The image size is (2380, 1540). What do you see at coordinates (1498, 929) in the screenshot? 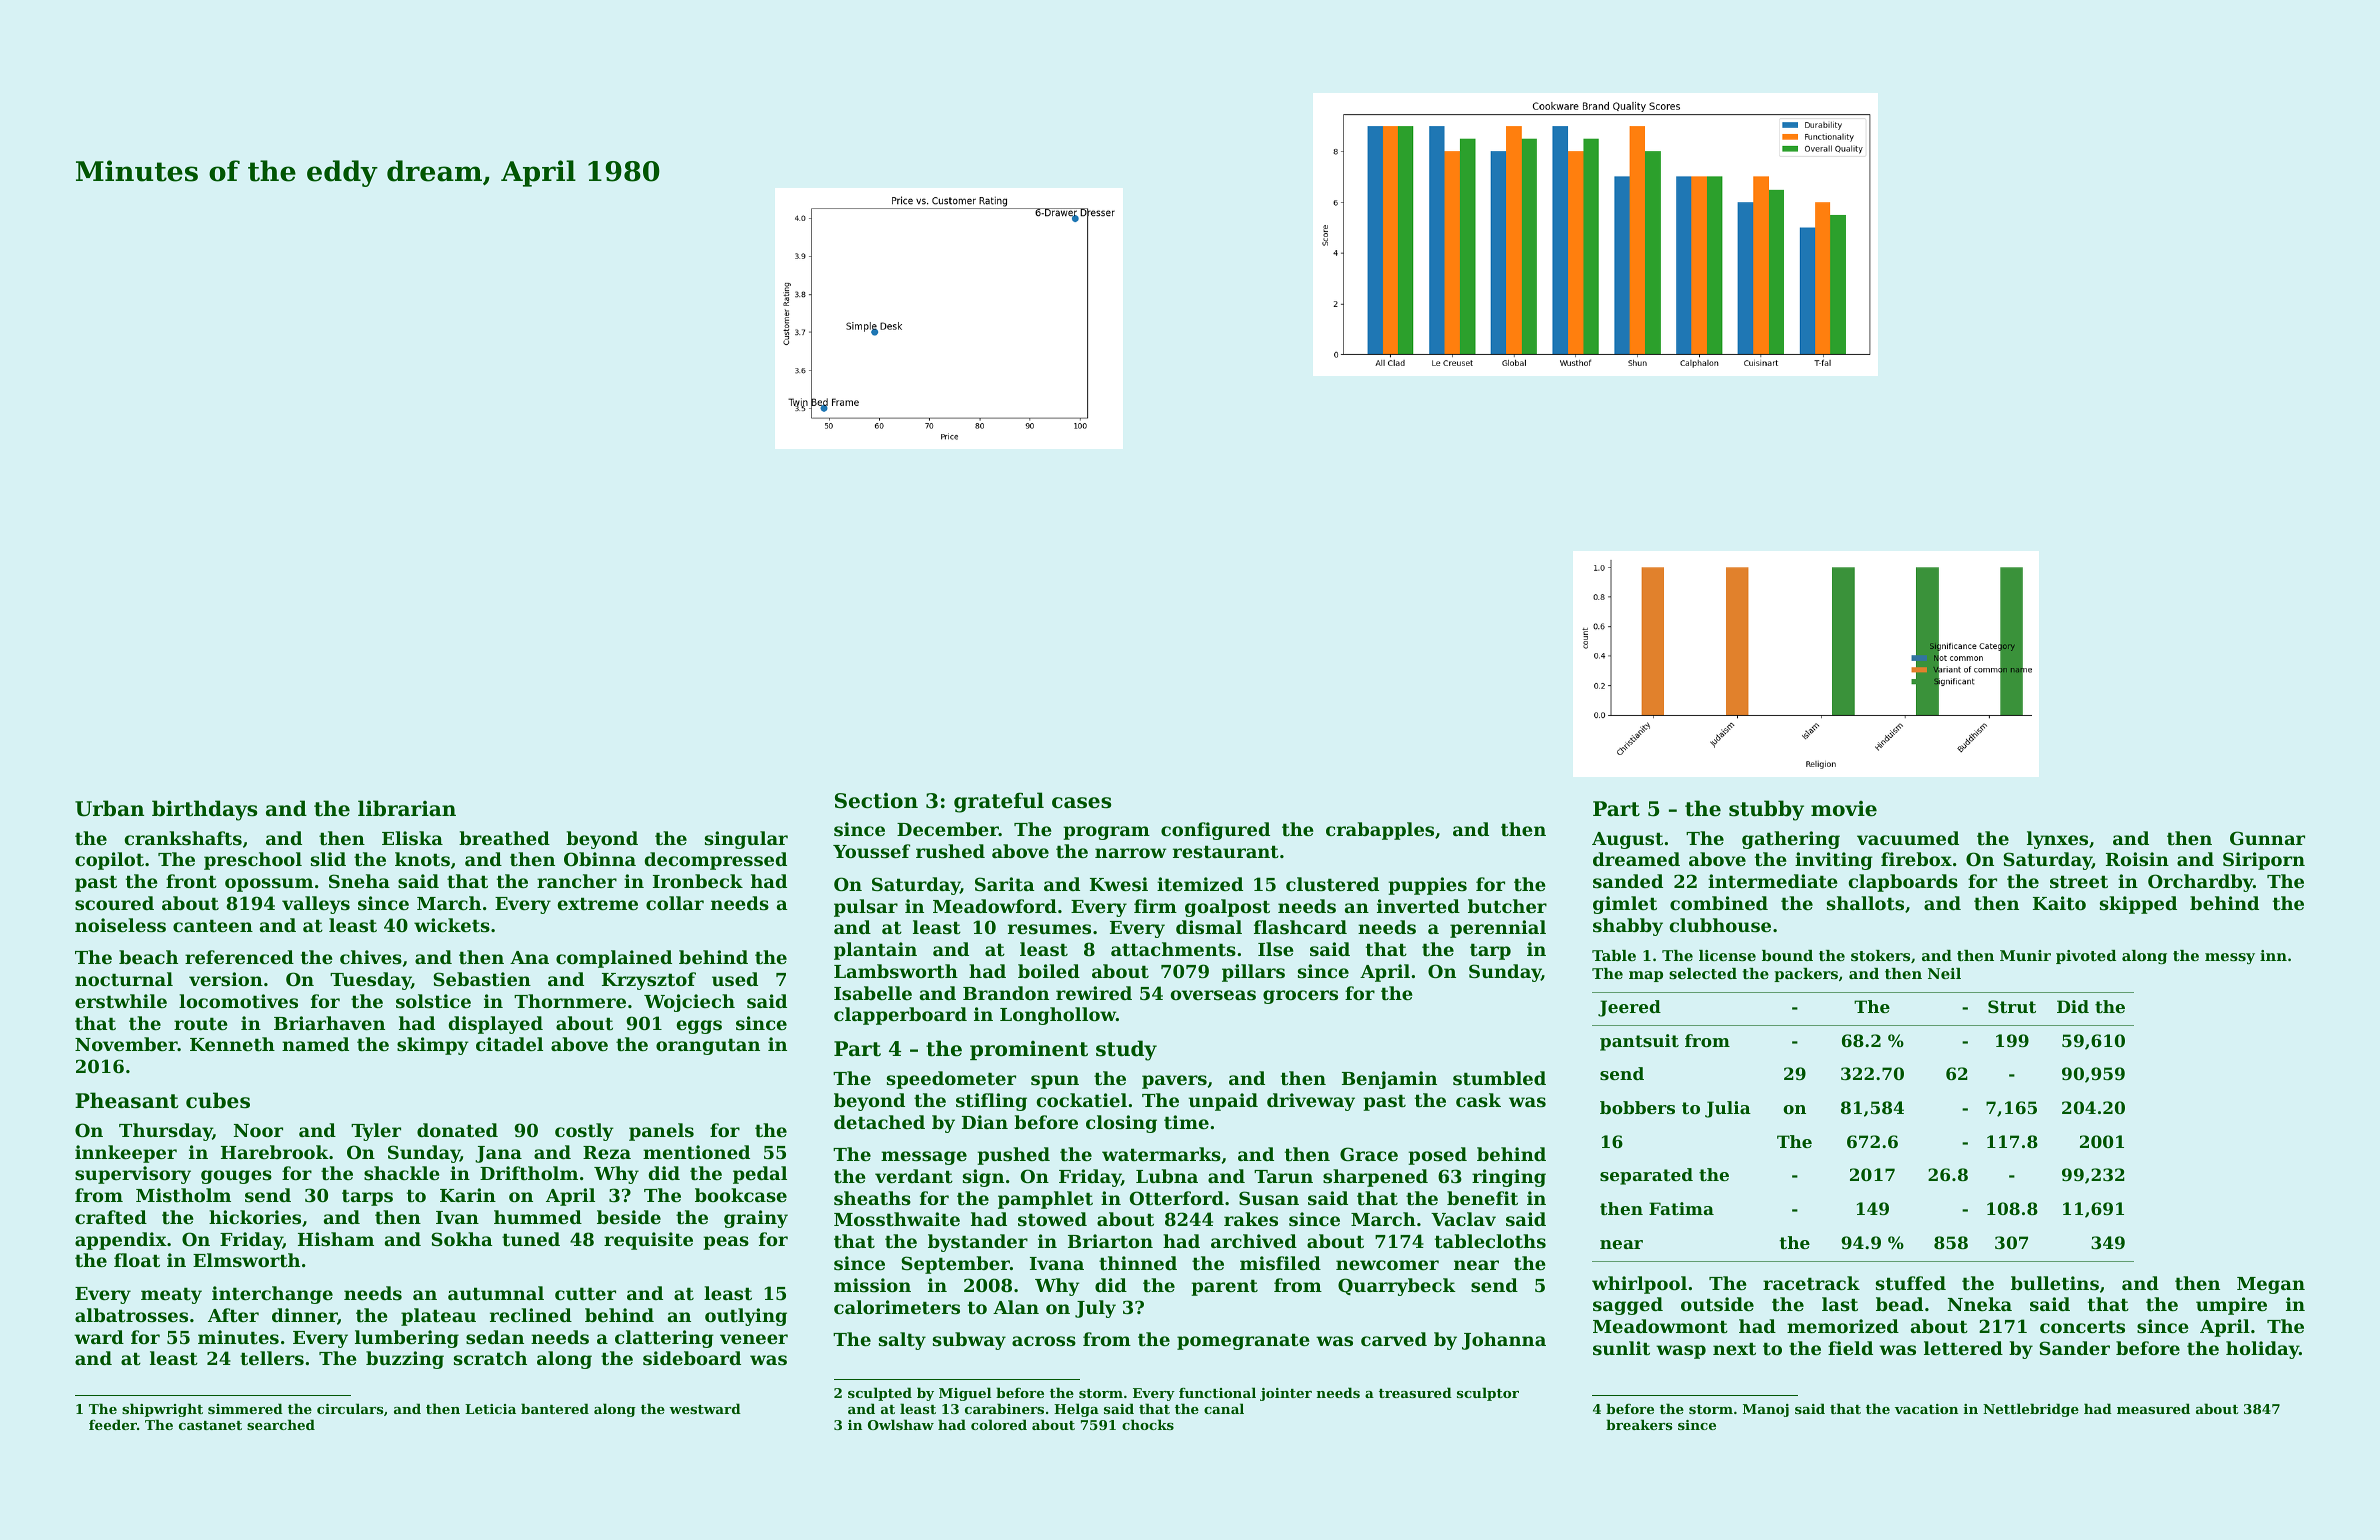
I see `perennial` at bounding box center [1498, 929].
